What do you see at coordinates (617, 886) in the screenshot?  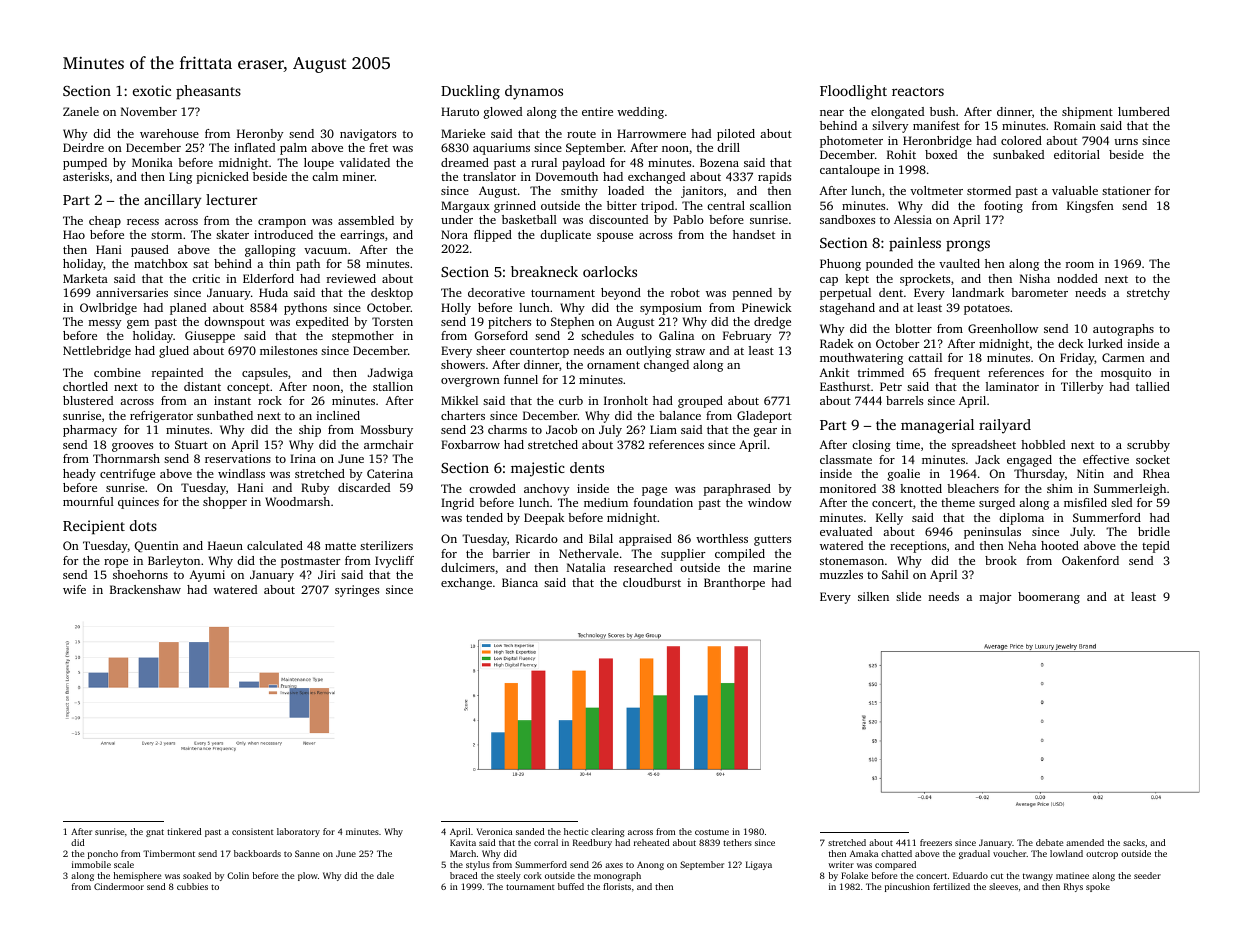 I see `florists` at bounding box center [617, 886].
